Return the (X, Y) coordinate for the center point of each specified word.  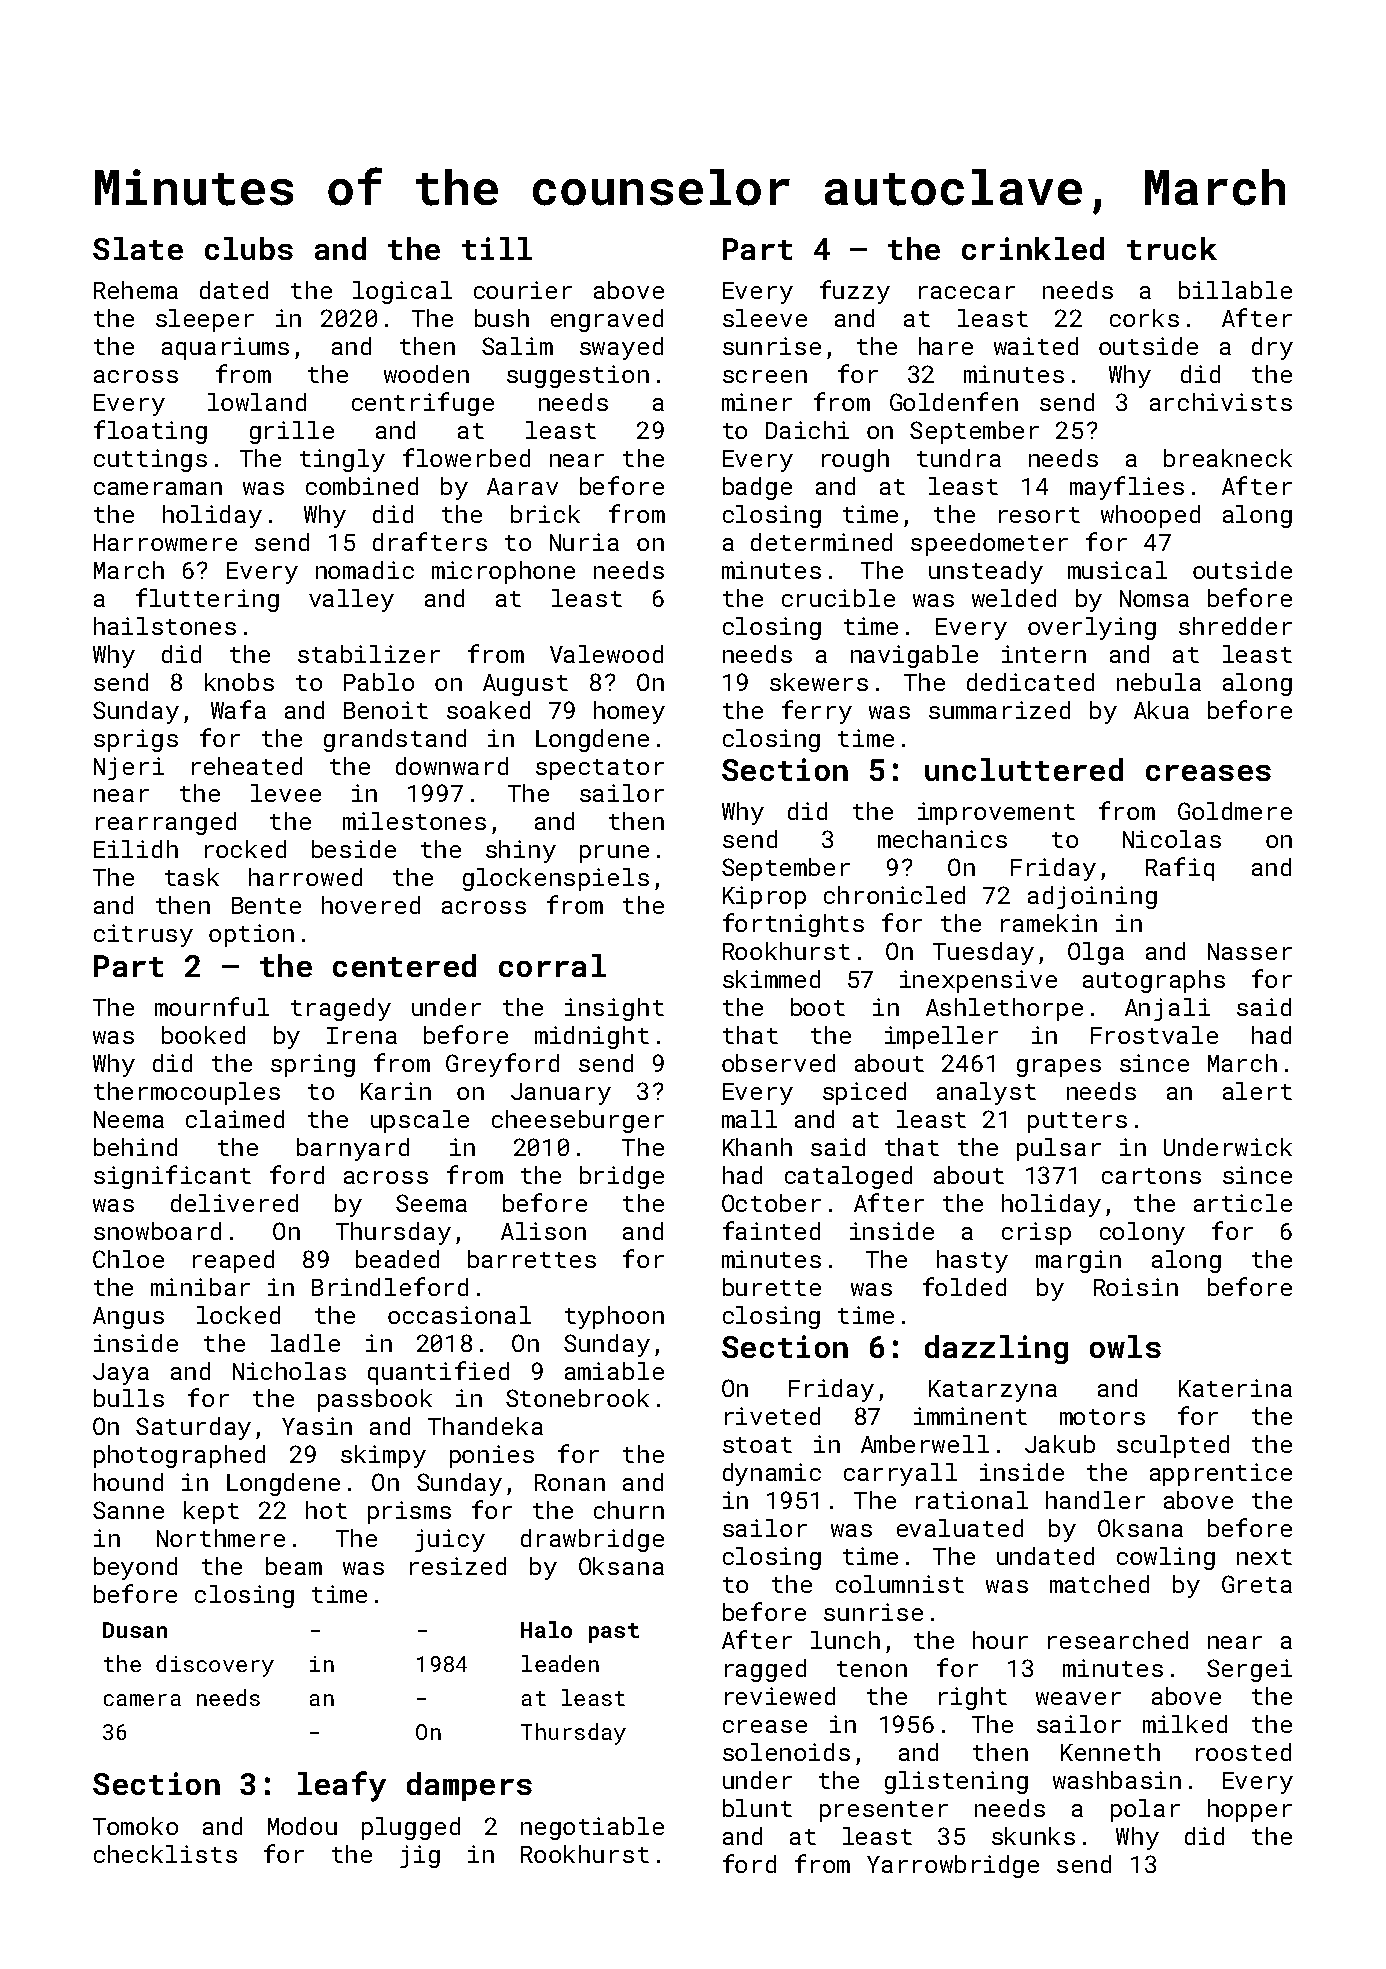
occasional (459, 1315)
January (561, 1094)
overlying (1092, 628)
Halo (546, 1629)
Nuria (584, 542)
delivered (234, 1203)
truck (1172, 248)
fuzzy (855, 292)
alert (1257, 1091)
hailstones (165, 626)
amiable (614, 1371)
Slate (138, 248)
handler (1095, 1500)
